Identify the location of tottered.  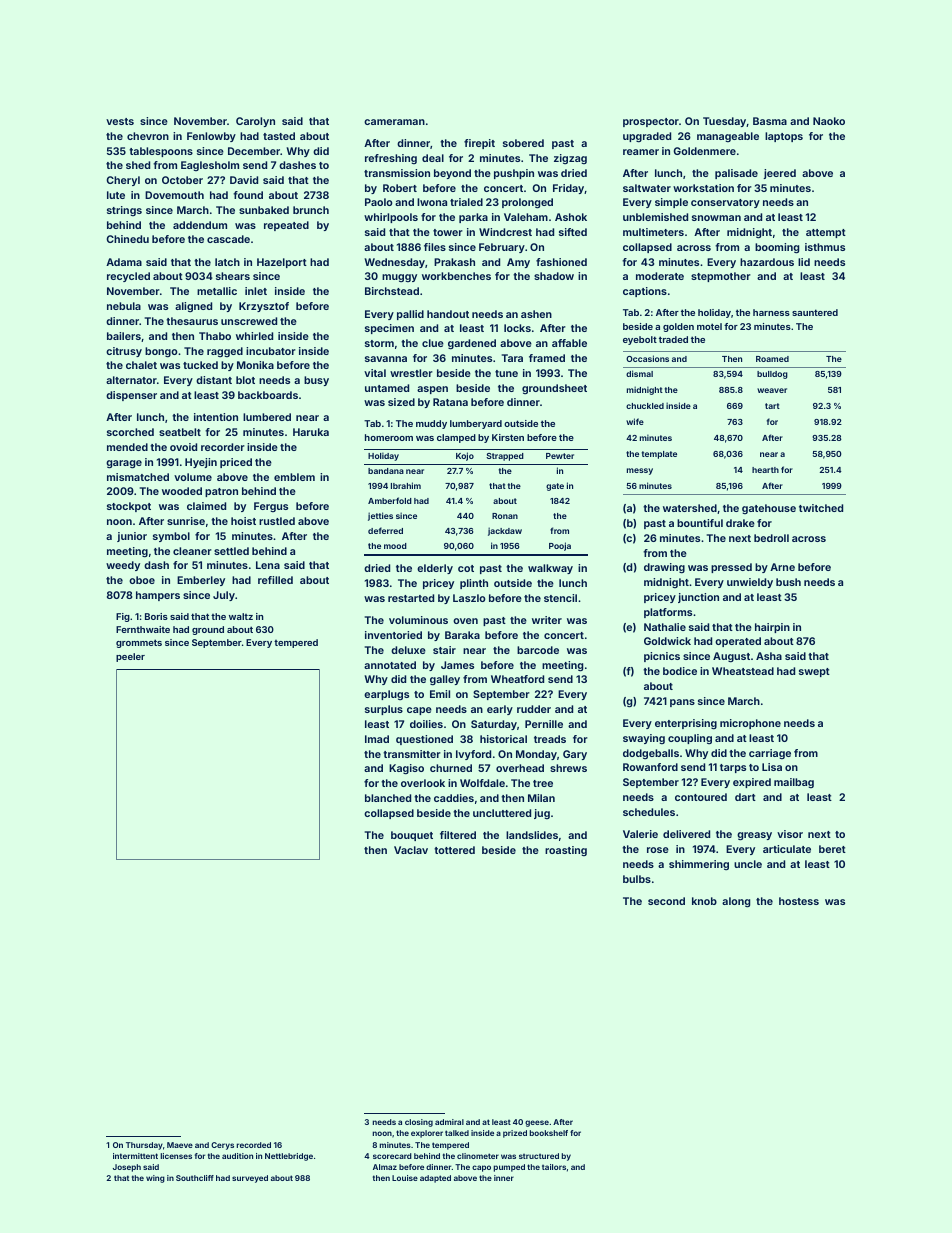
(454, 850).
